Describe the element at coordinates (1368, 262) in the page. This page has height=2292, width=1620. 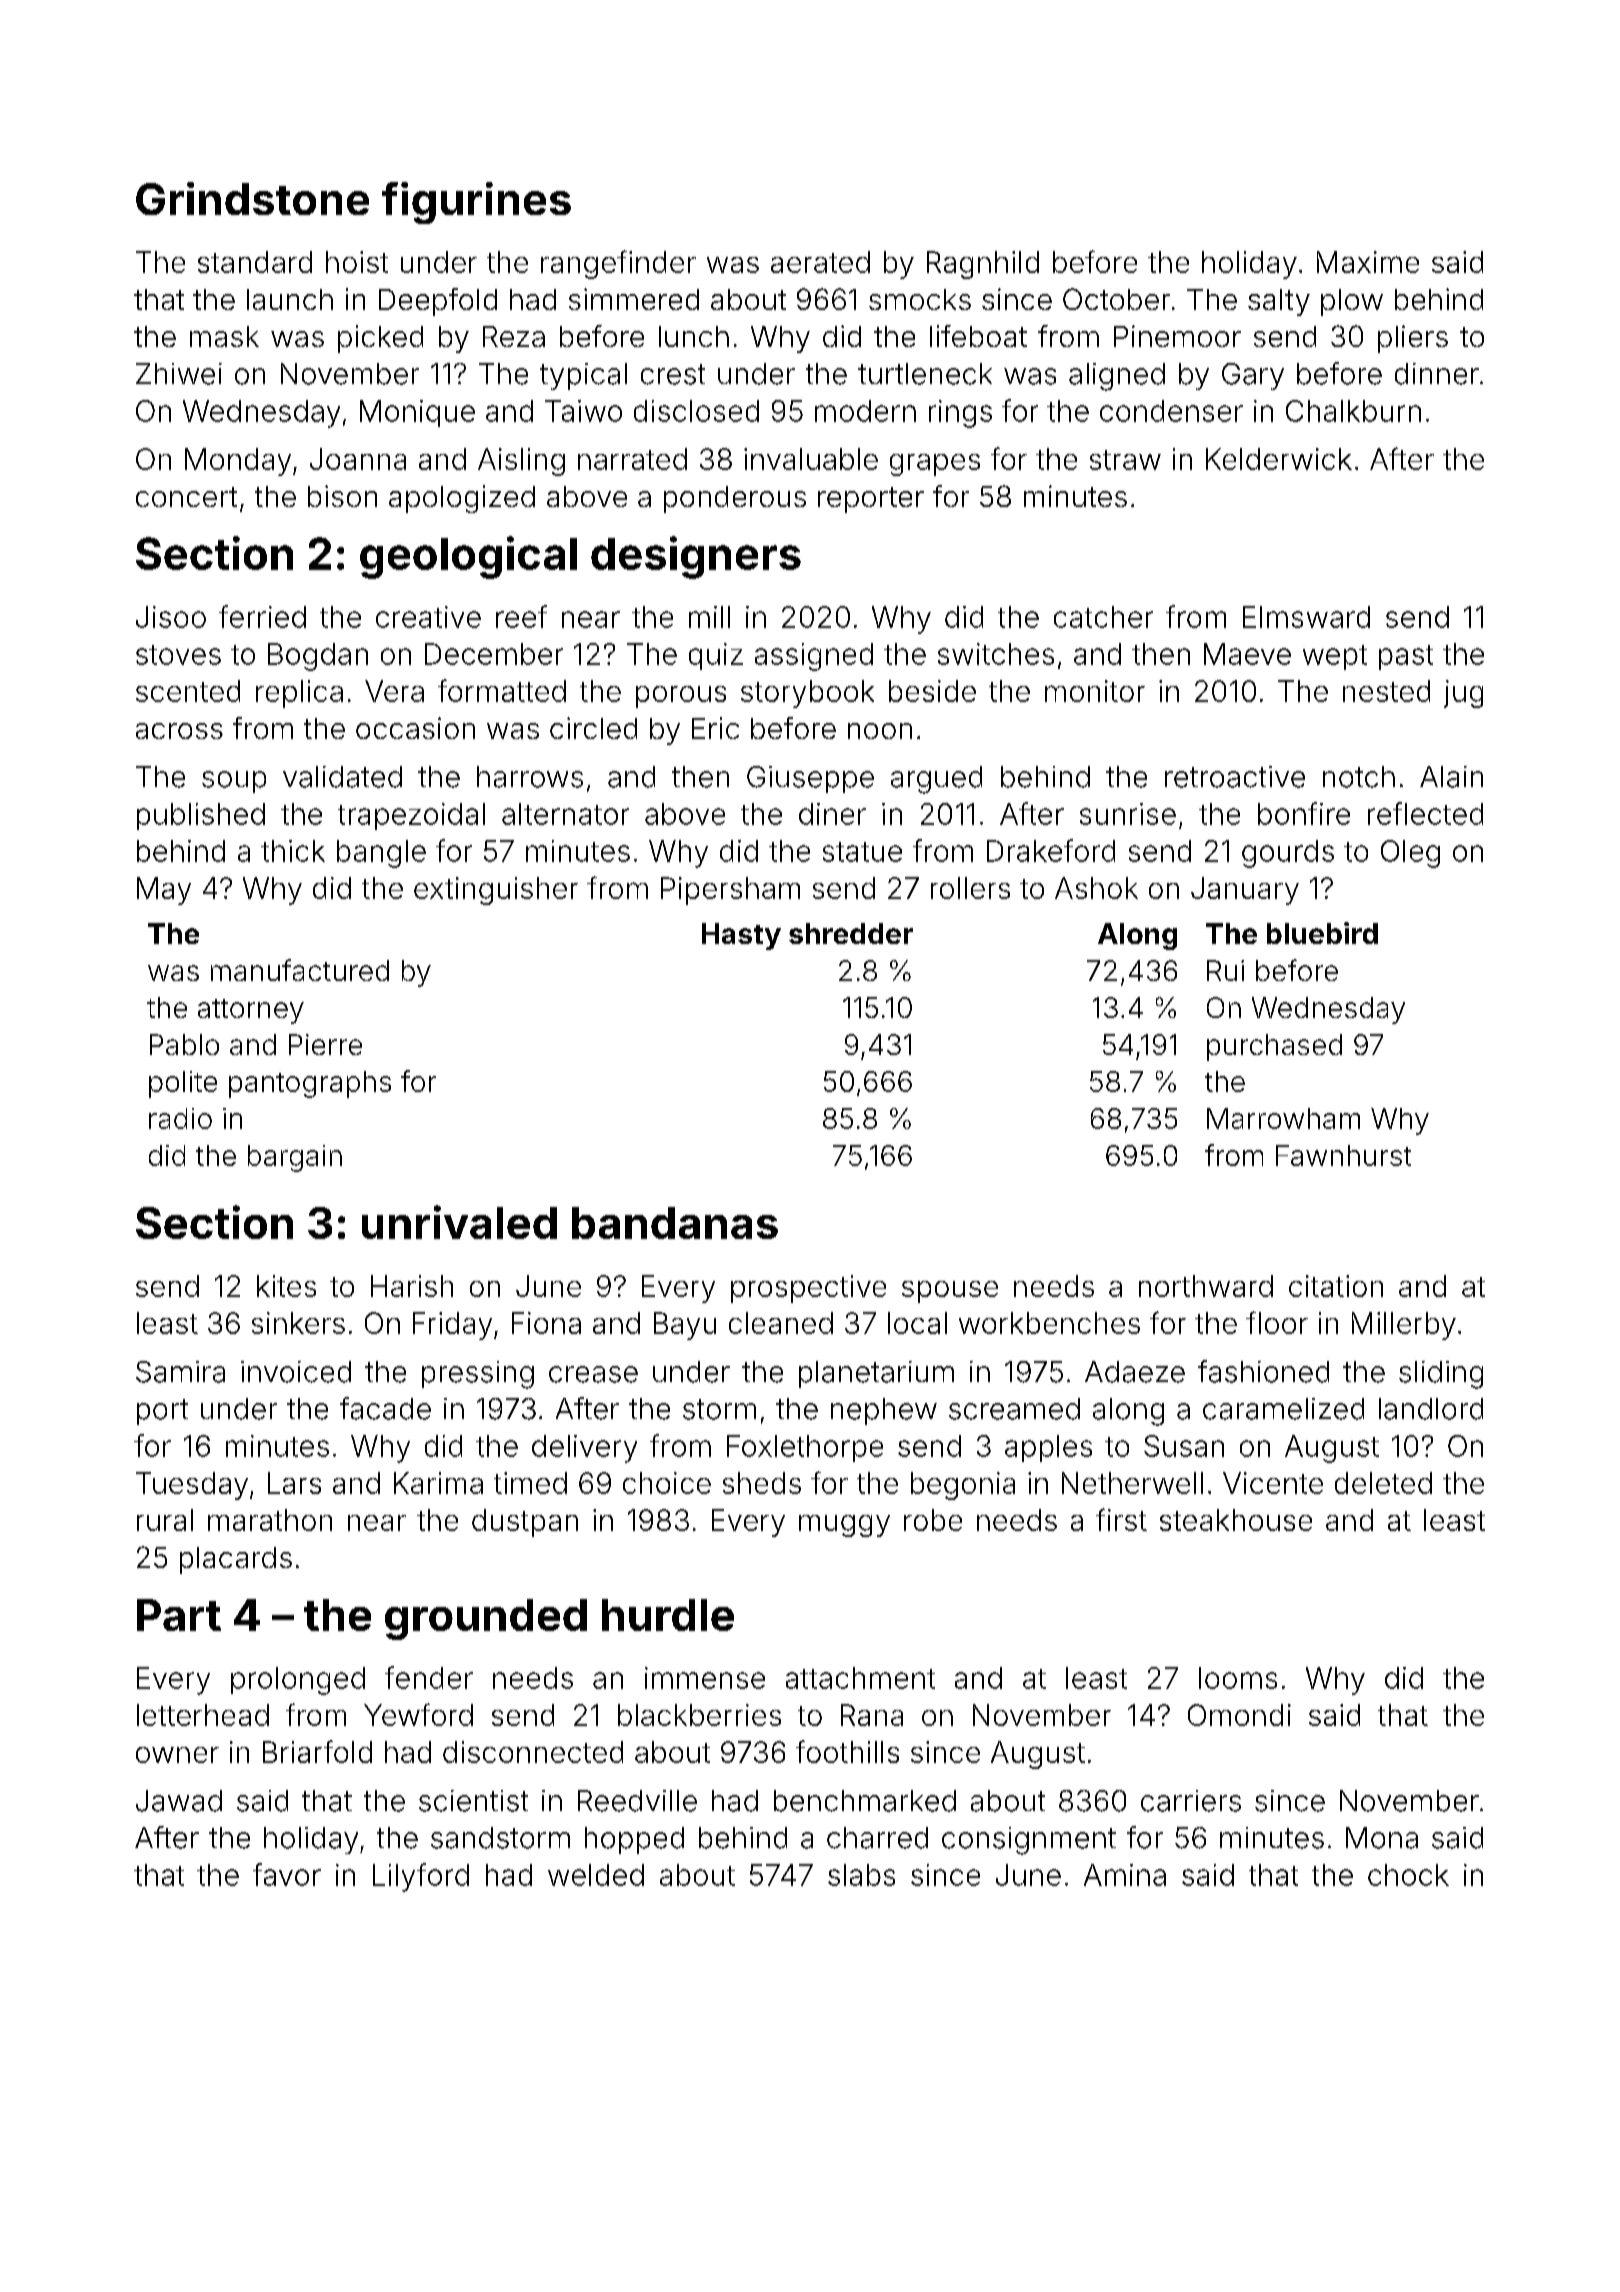
I see `Maxime` at that location.
